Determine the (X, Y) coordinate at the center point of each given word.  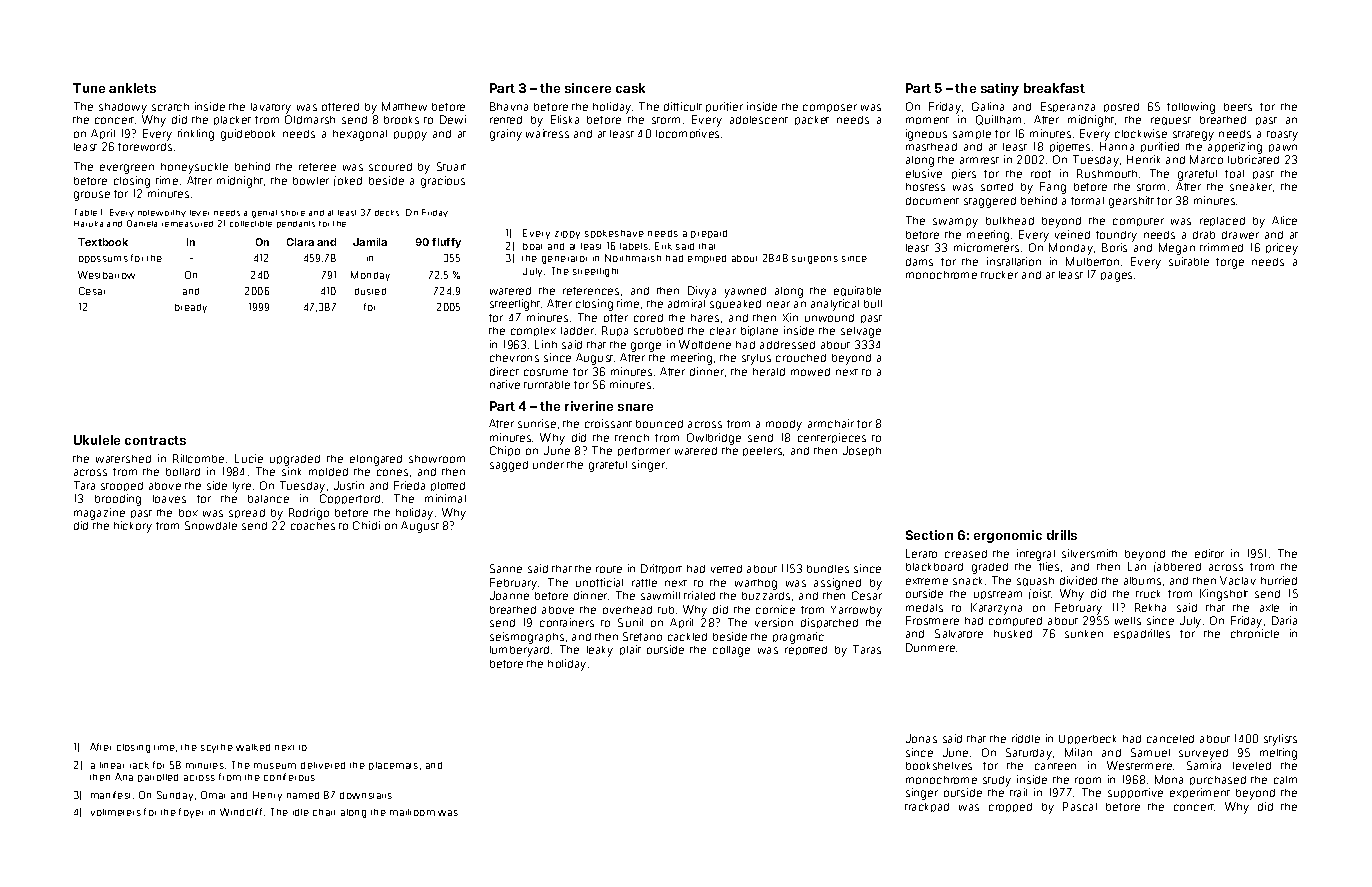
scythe (217, 748)
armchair (831, 423)
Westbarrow (106, 275)
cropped (1010, 807)
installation (1014, 261)
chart (324, 812)
